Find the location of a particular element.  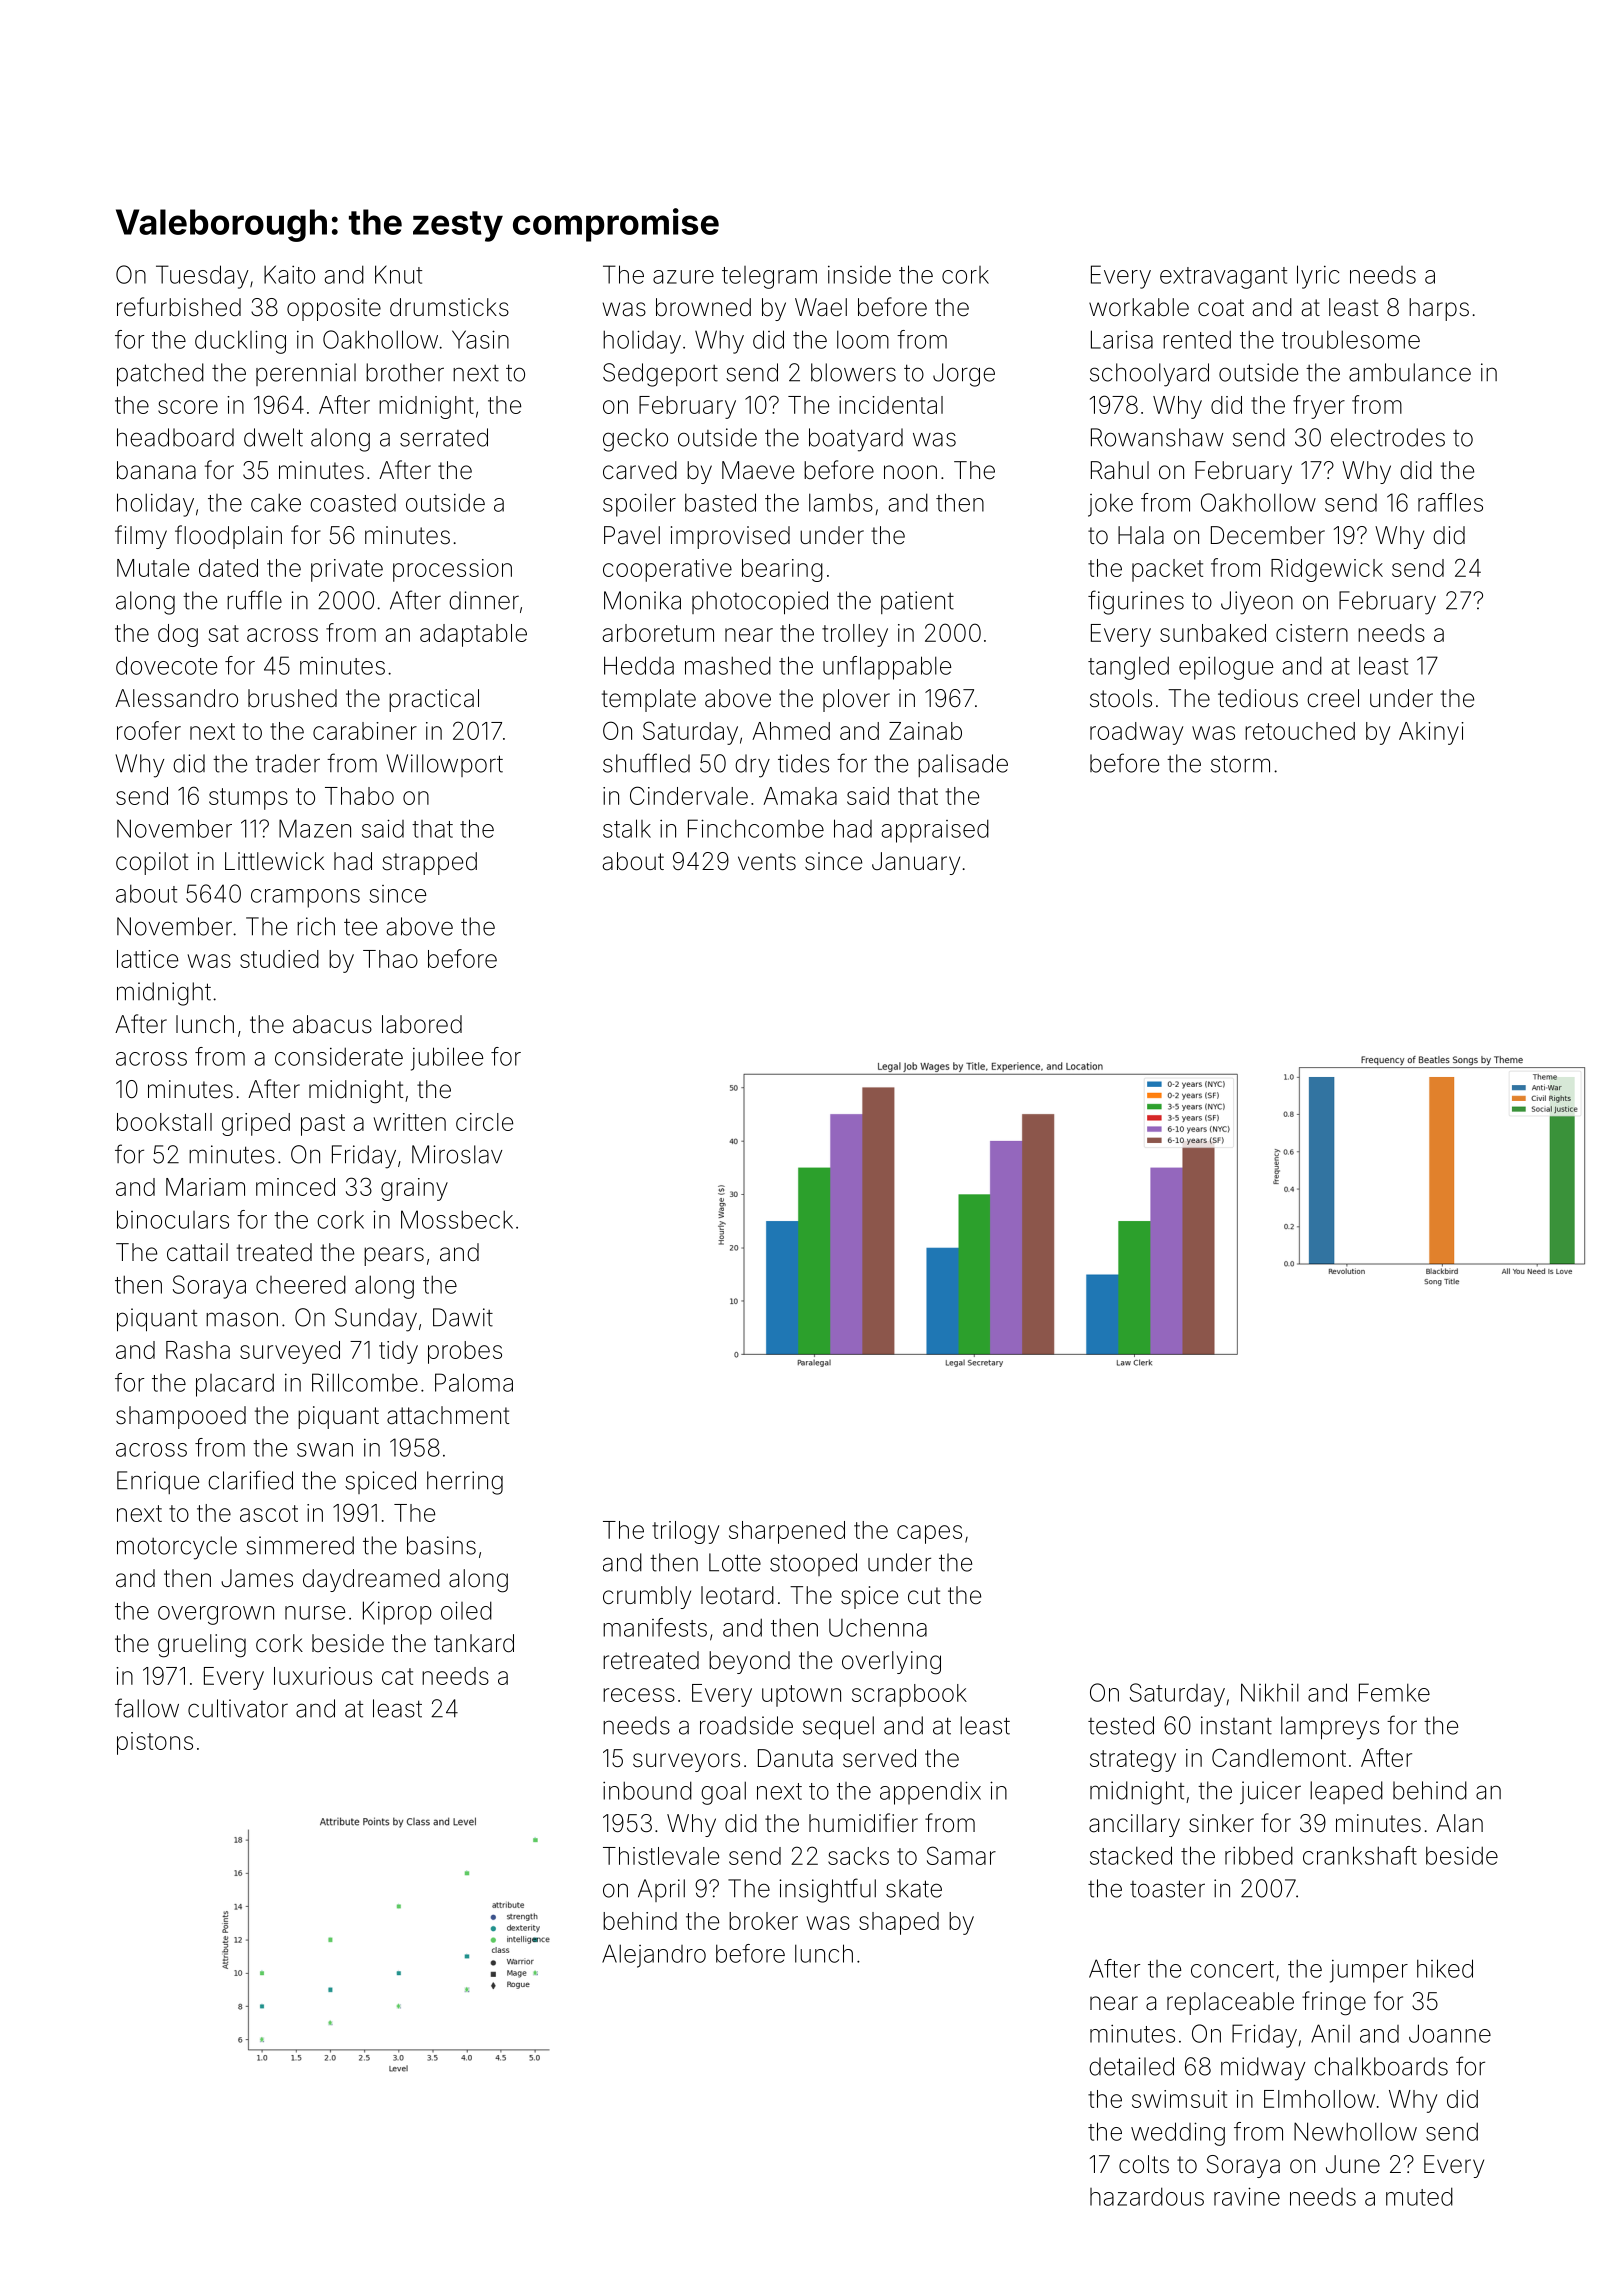

dinner is located at coordinates (484, 600).
